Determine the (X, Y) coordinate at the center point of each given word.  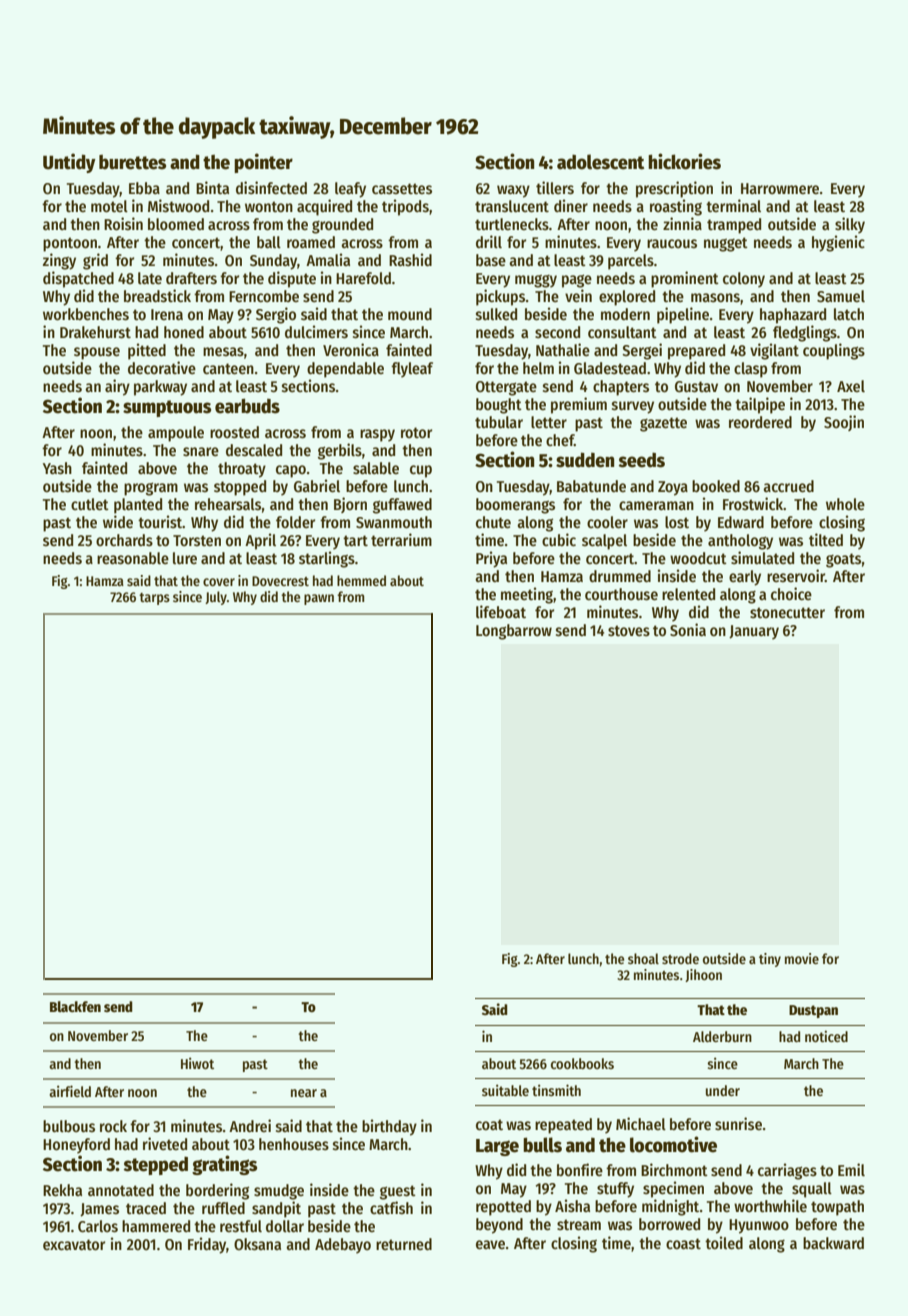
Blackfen (75, 1006)
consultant (622, 332)
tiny (770, 960)
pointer (263, 163)
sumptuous (167, 408)
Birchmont (674, 1169)
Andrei (250, 1125)
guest (398, 1192)
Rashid (410, 259)
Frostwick (753, 503)
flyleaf (412, 370)
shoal (643, 958)
